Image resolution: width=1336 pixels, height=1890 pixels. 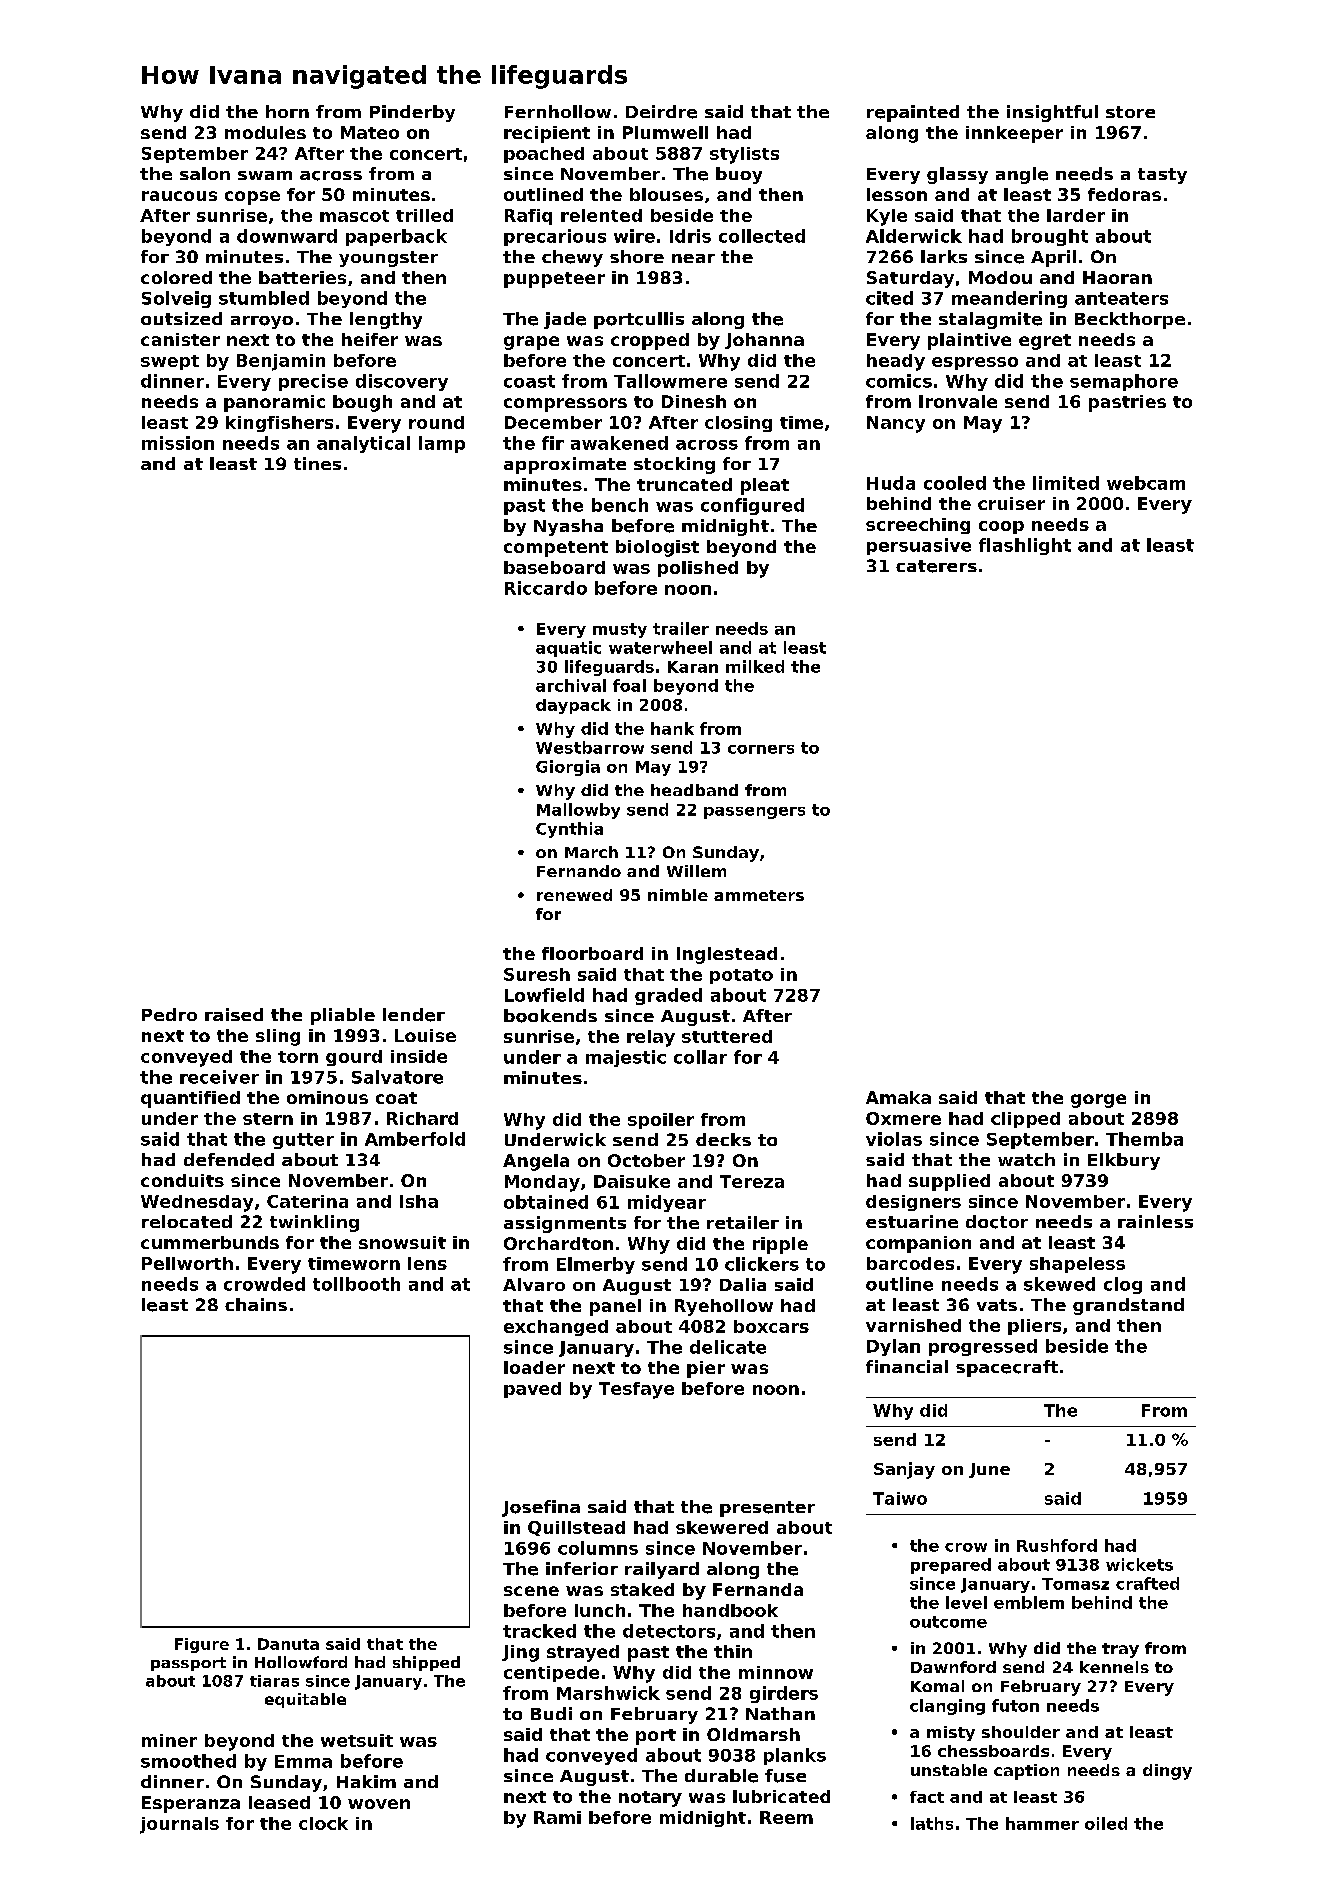 I want to click on passengers, so click(x=754, y=813).
